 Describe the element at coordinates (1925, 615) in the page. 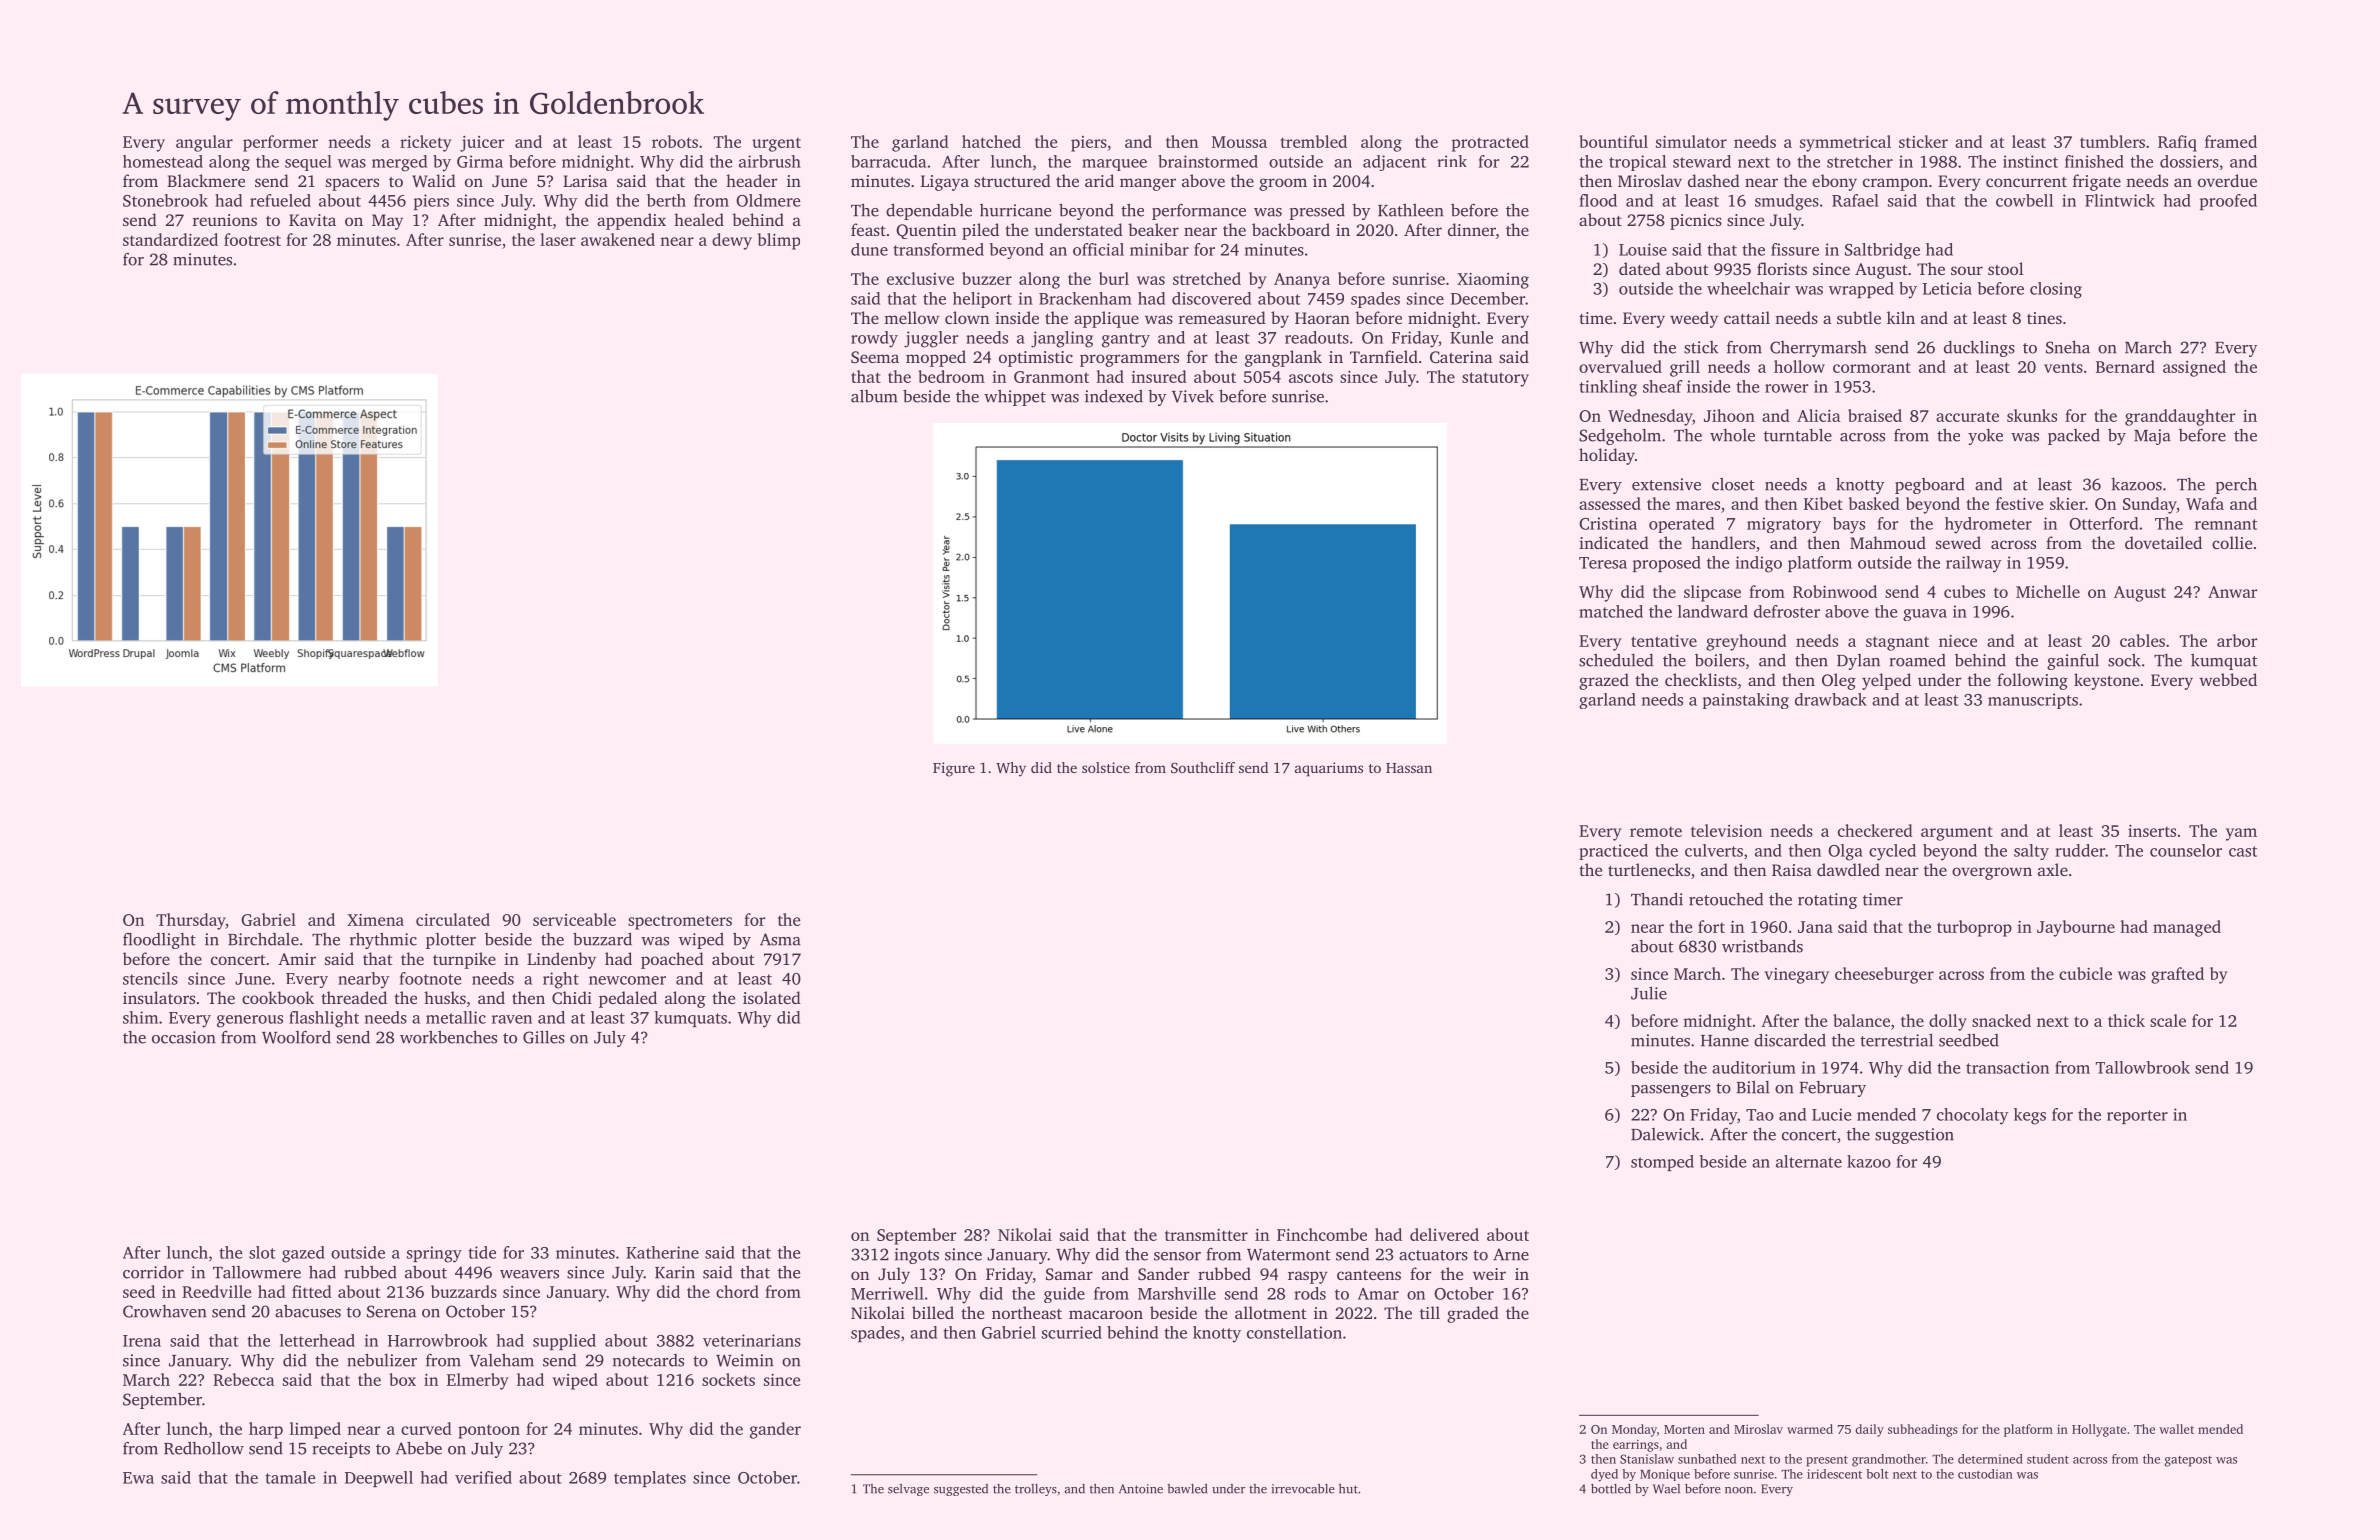

I see `guava` at that location.
